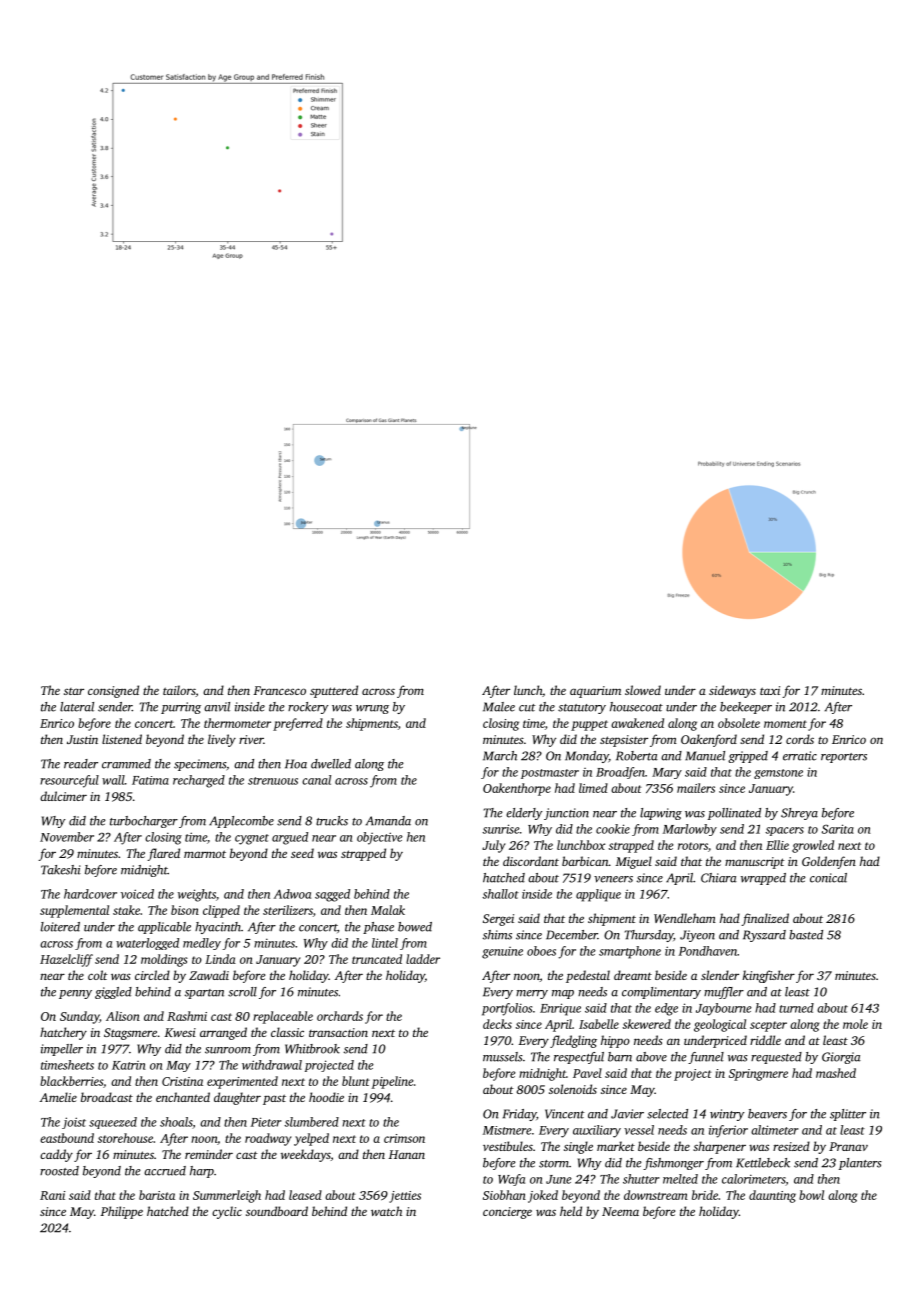 The width and height of the image is (924, 1308). I want to click on ladder, so click(423, 959).
